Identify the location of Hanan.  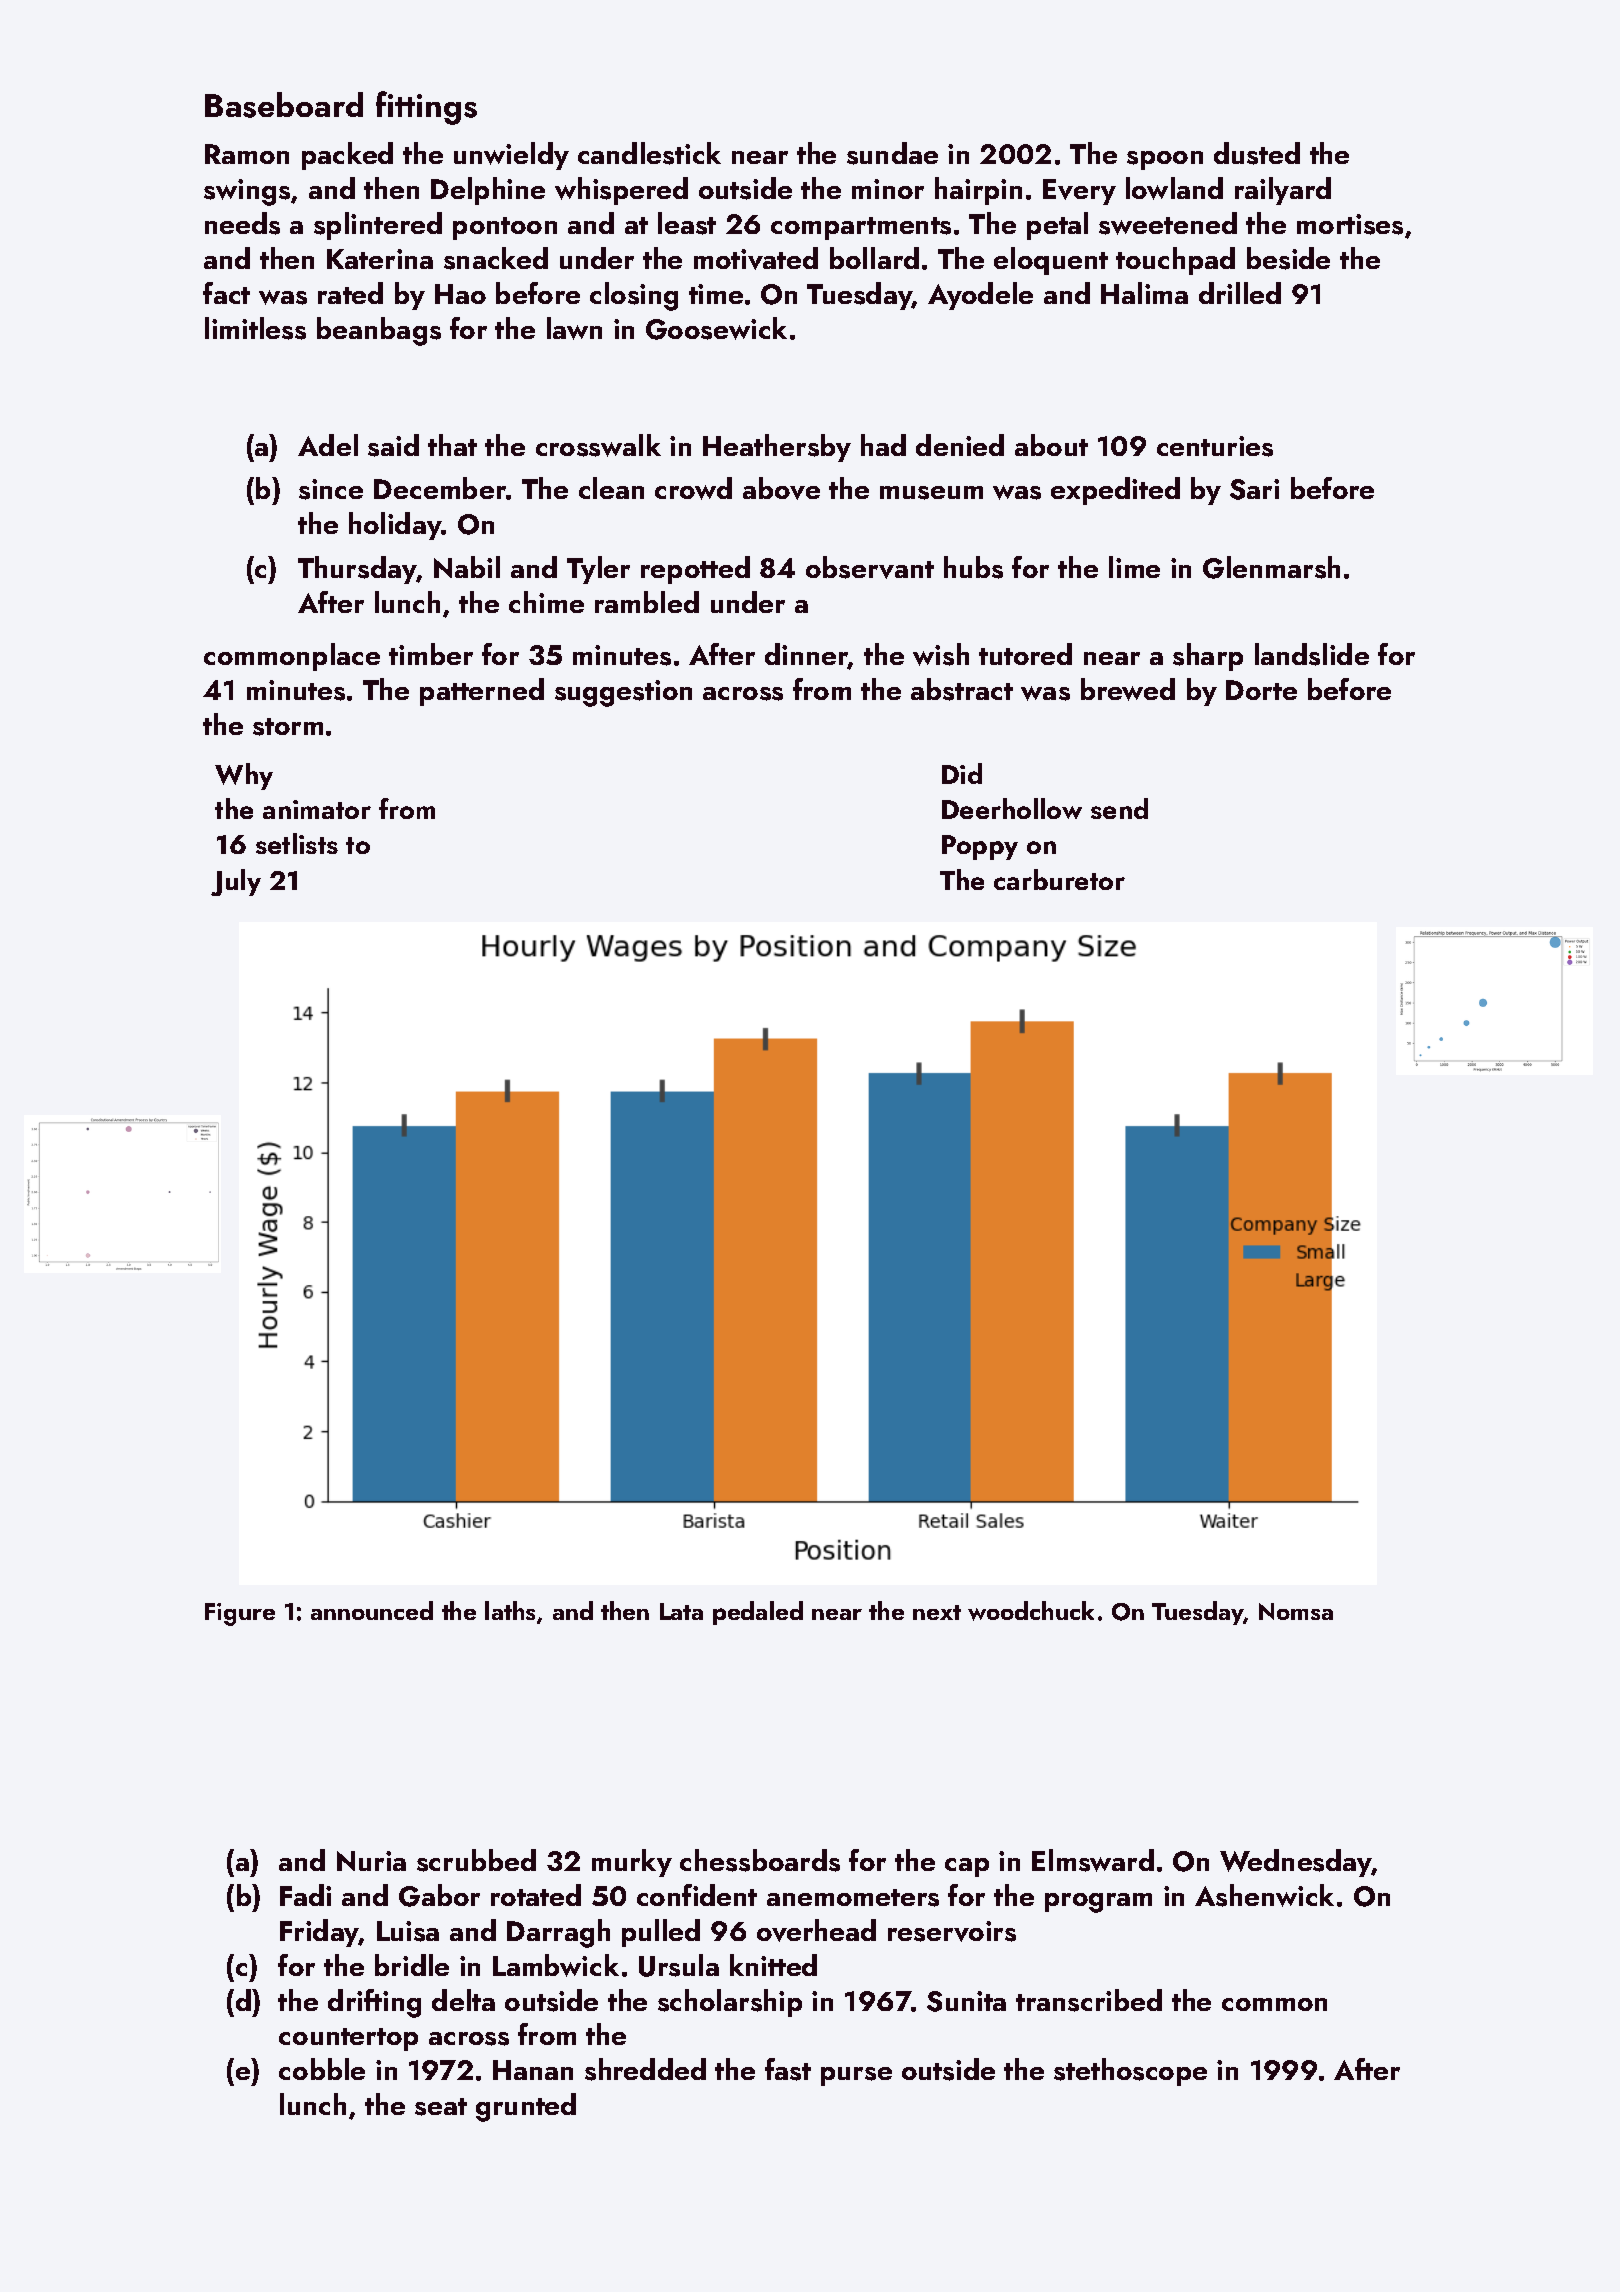
(533, 2070).
